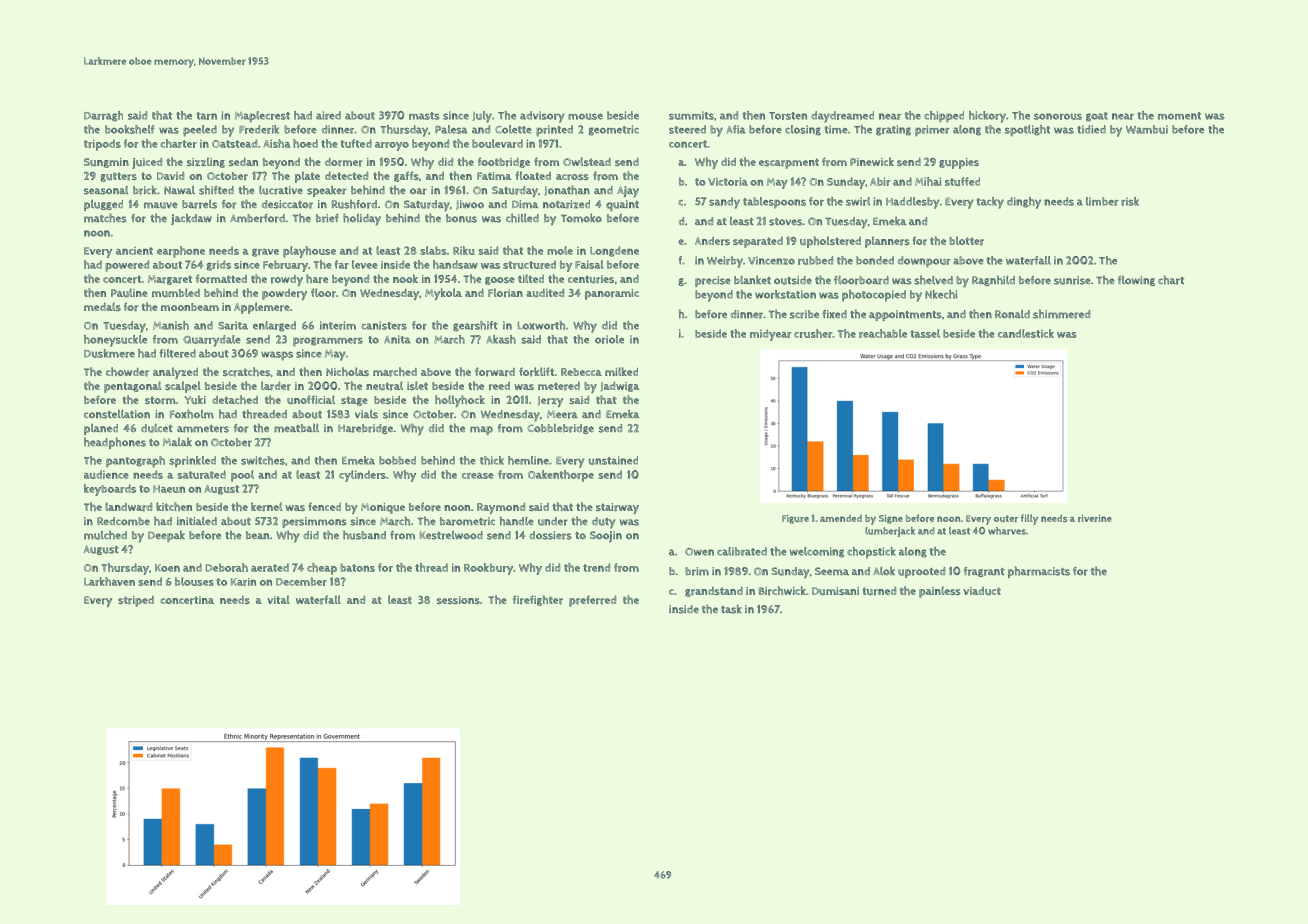 This screenshot has width=1308, height=924. What do you see at coordinates (136, 601) in the screenshot?
I see `striped` at bounding box center [136, 601].
